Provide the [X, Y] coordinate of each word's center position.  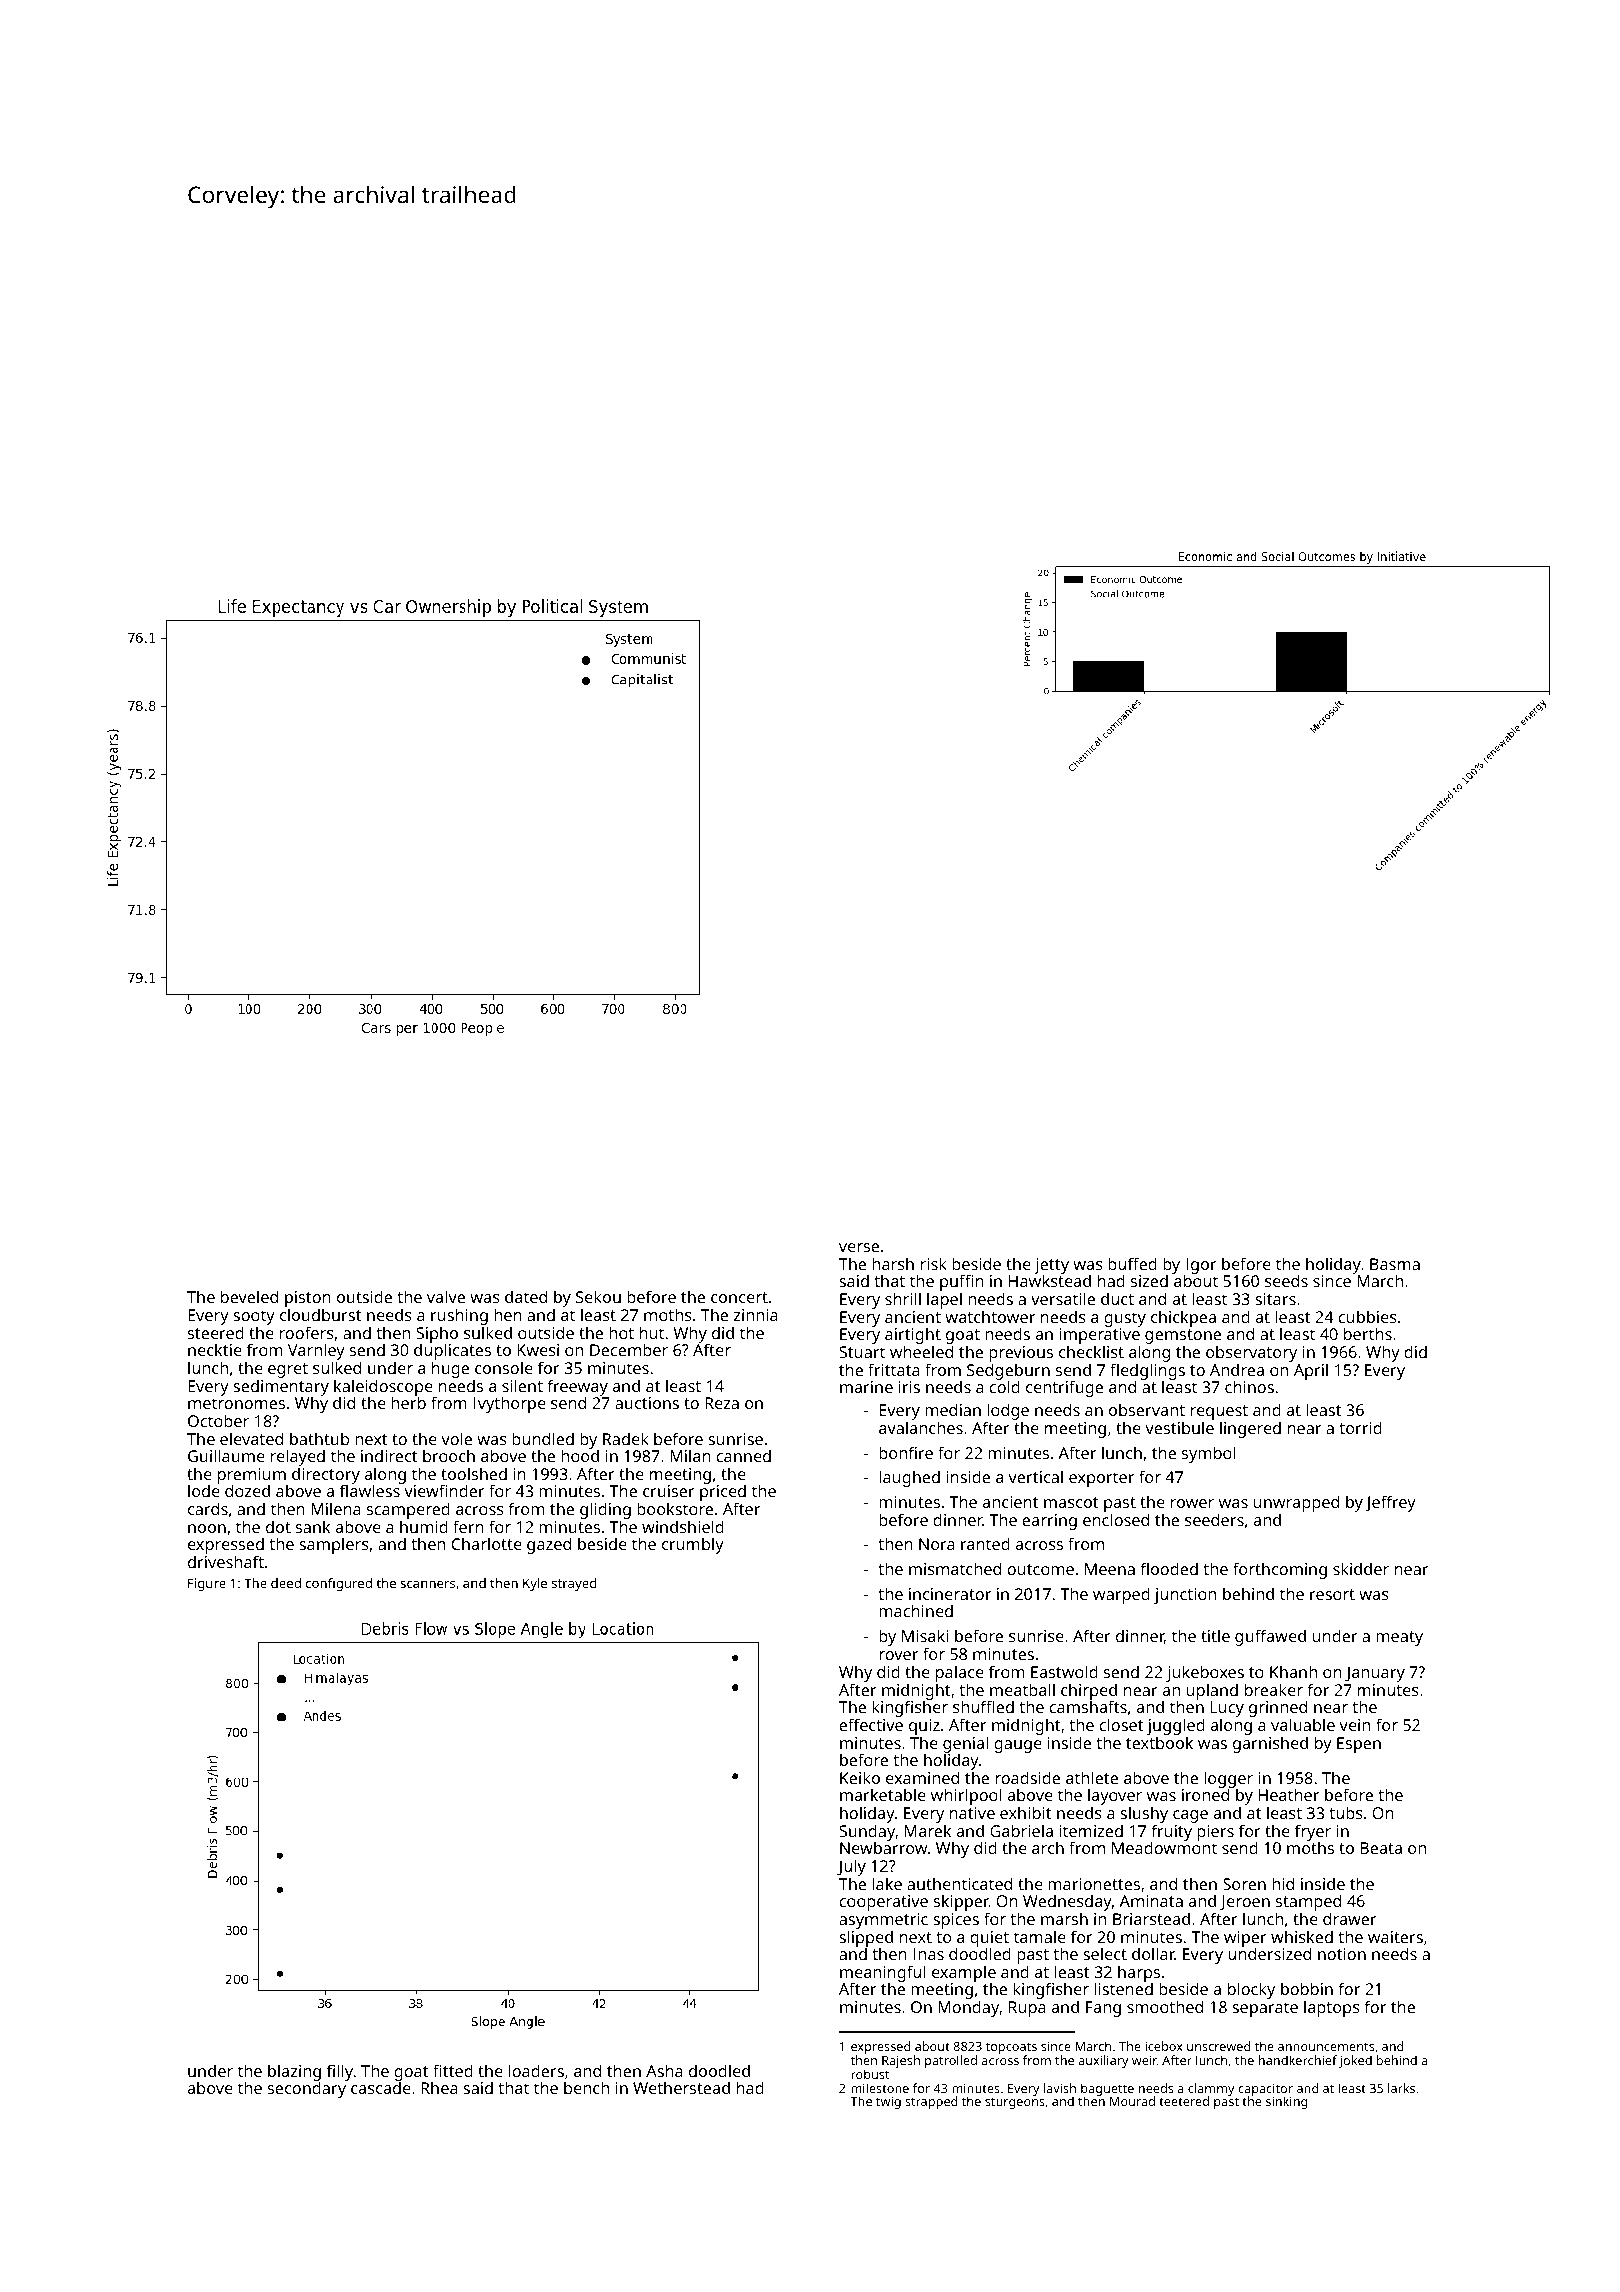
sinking [1287, 2102]
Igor [1200, 1266]
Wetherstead [681, 2087]
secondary [307, 2090]
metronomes [236, 1403]
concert [739, 1297]
